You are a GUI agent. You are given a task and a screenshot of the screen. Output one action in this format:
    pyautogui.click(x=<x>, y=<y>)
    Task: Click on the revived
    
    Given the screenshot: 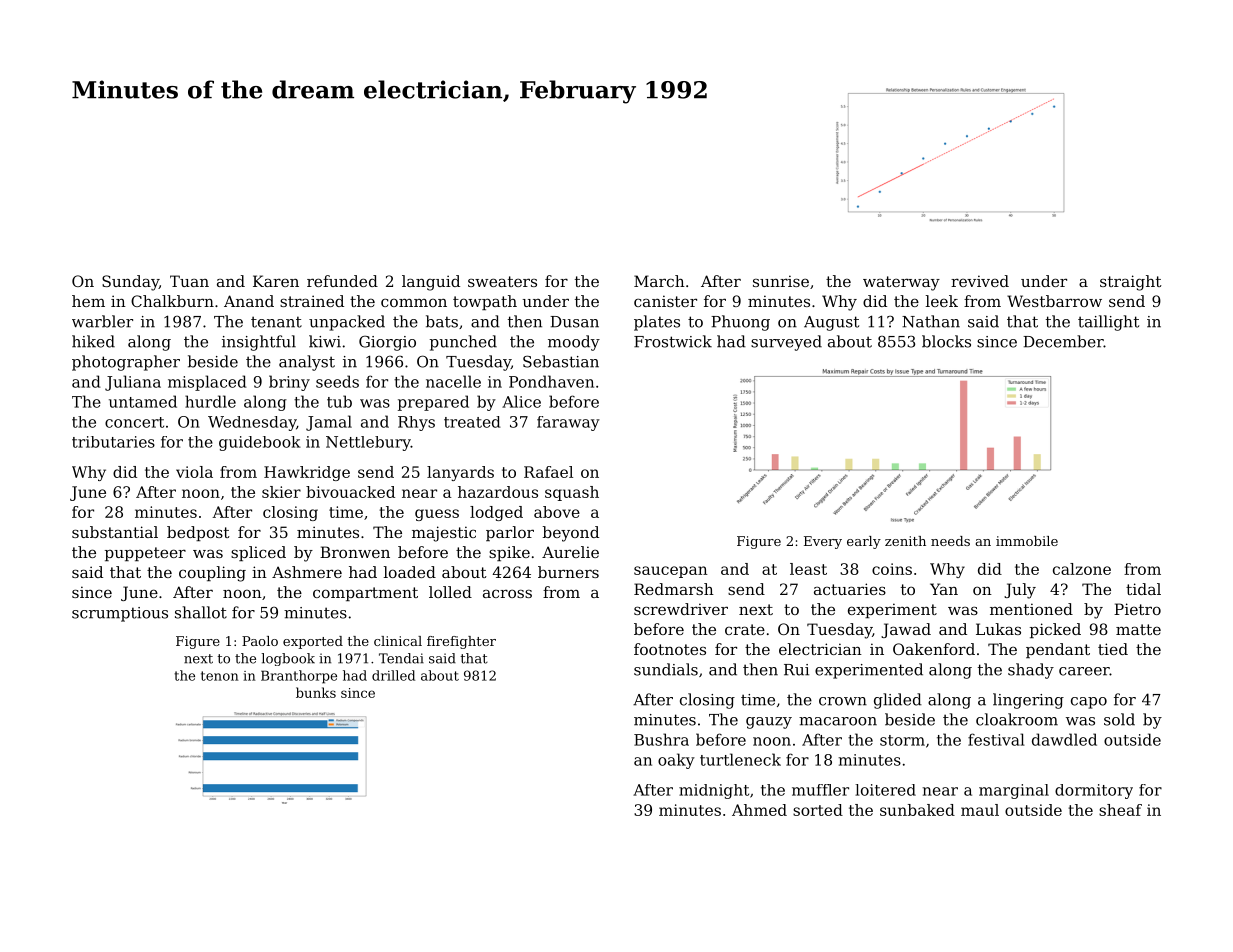 What is the action you would take?
    pyautogui.click(x=980, y=281)
